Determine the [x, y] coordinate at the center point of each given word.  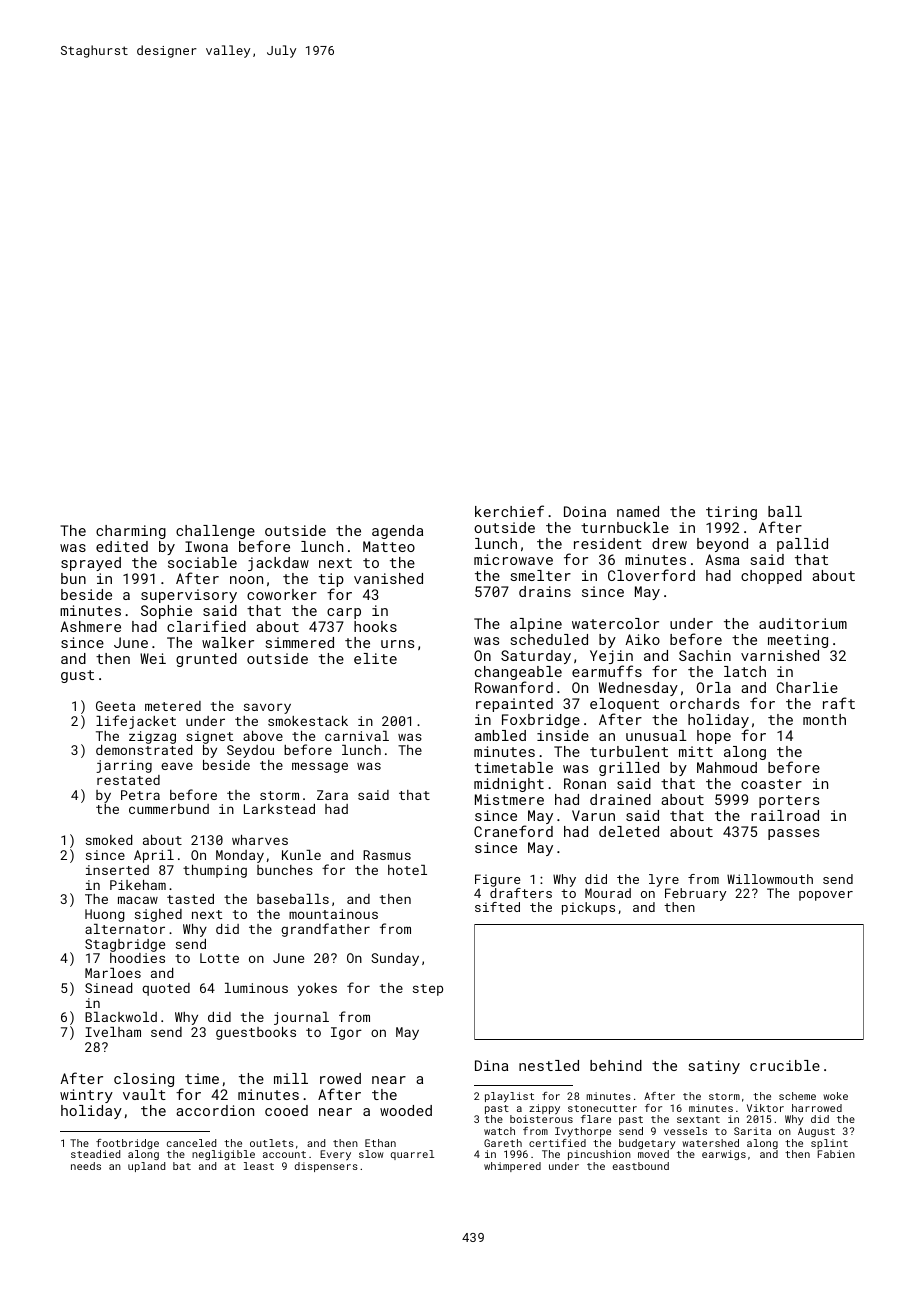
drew [669, 543]
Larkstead [279, 809]
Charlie [807, 687]
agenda [397, 532]
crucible [785, 1065]
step [428, 990]
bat [182, 1166]
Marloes [113, 973]
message [320, 767]
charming [131, 532]
